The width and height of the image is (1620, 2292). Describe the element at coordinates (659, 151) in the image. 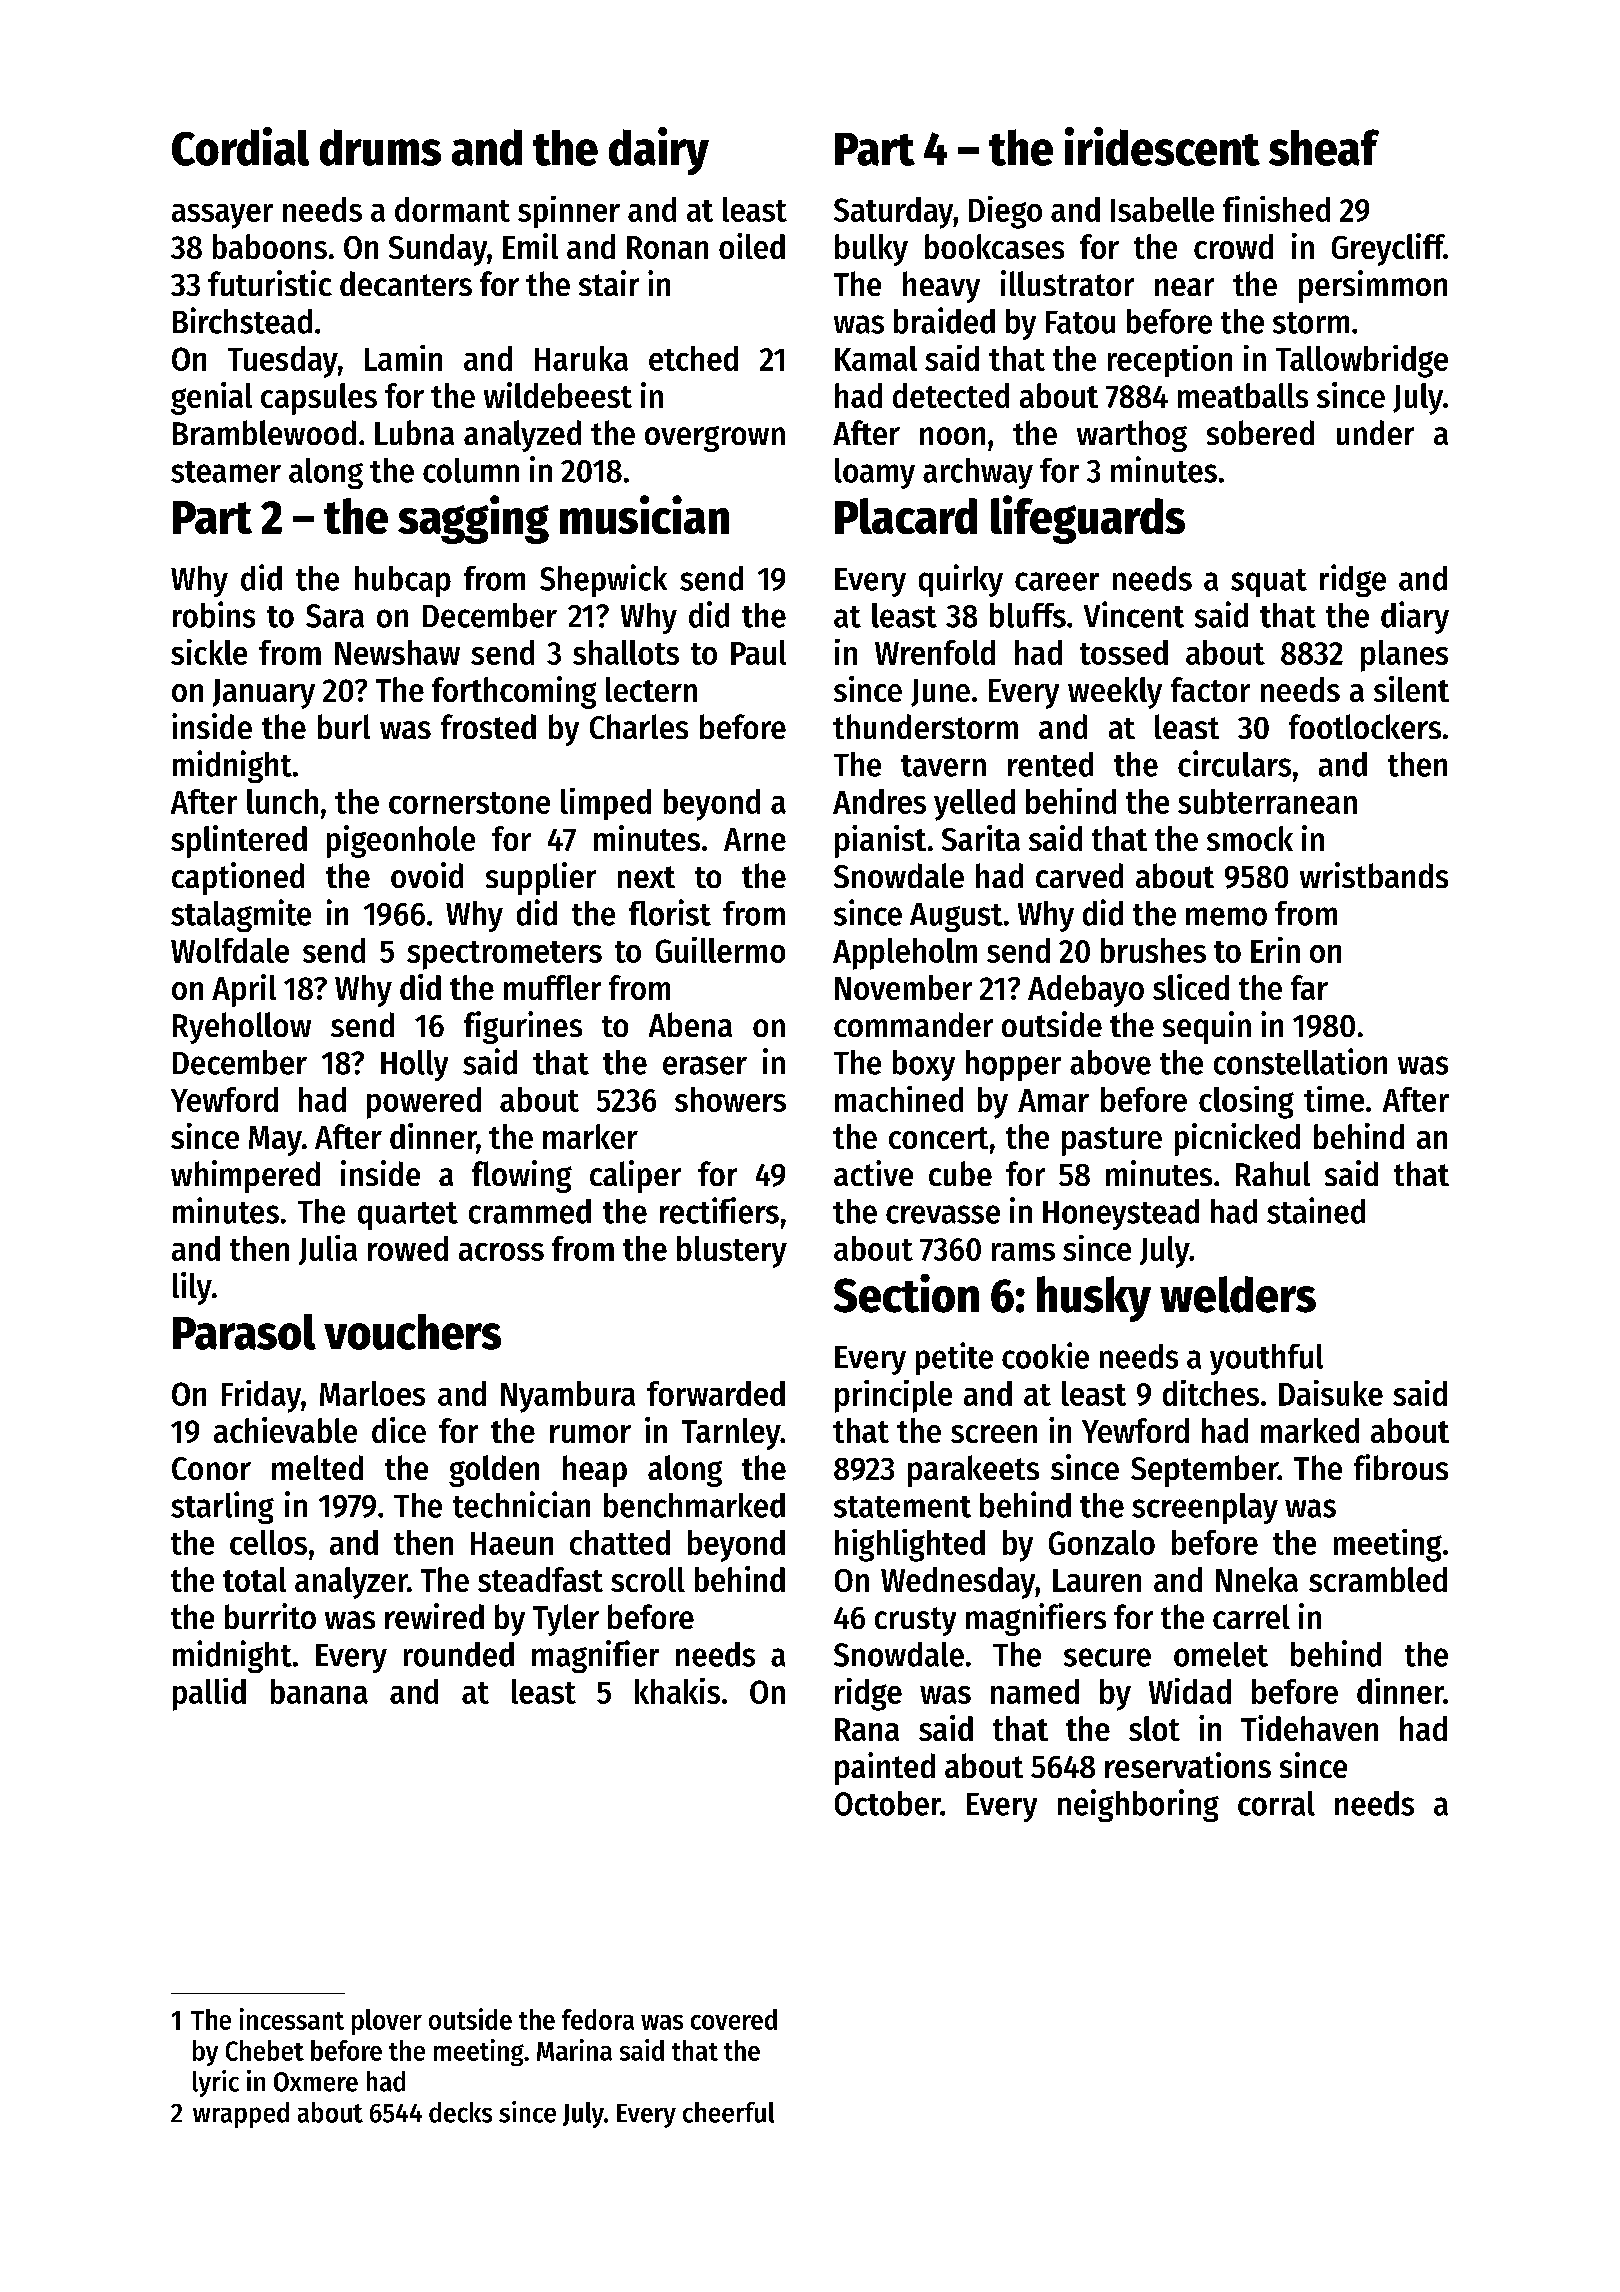

I see `dairy` at that location.
